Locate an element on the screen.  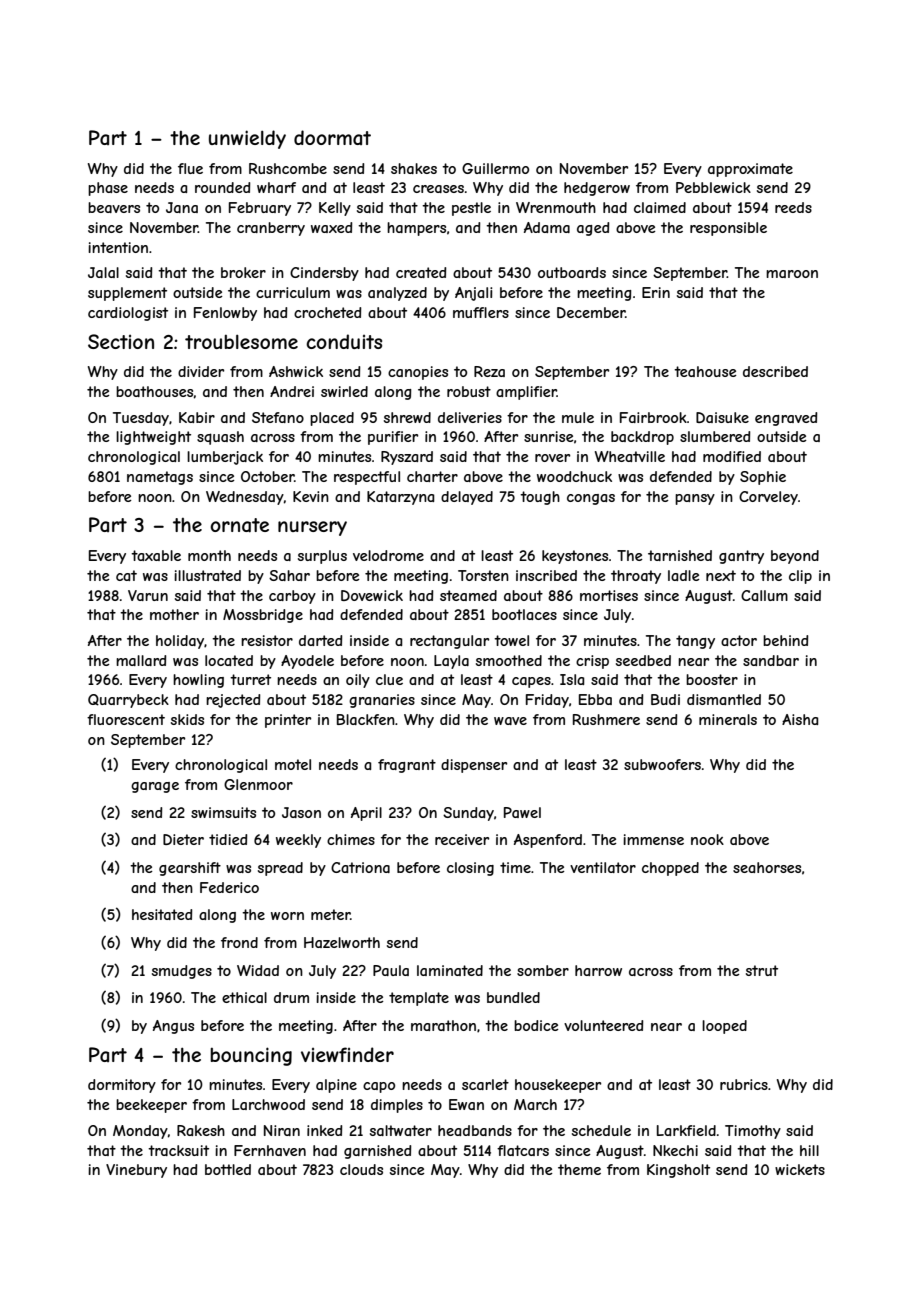
nametags is located at coordinates (160, 478).
